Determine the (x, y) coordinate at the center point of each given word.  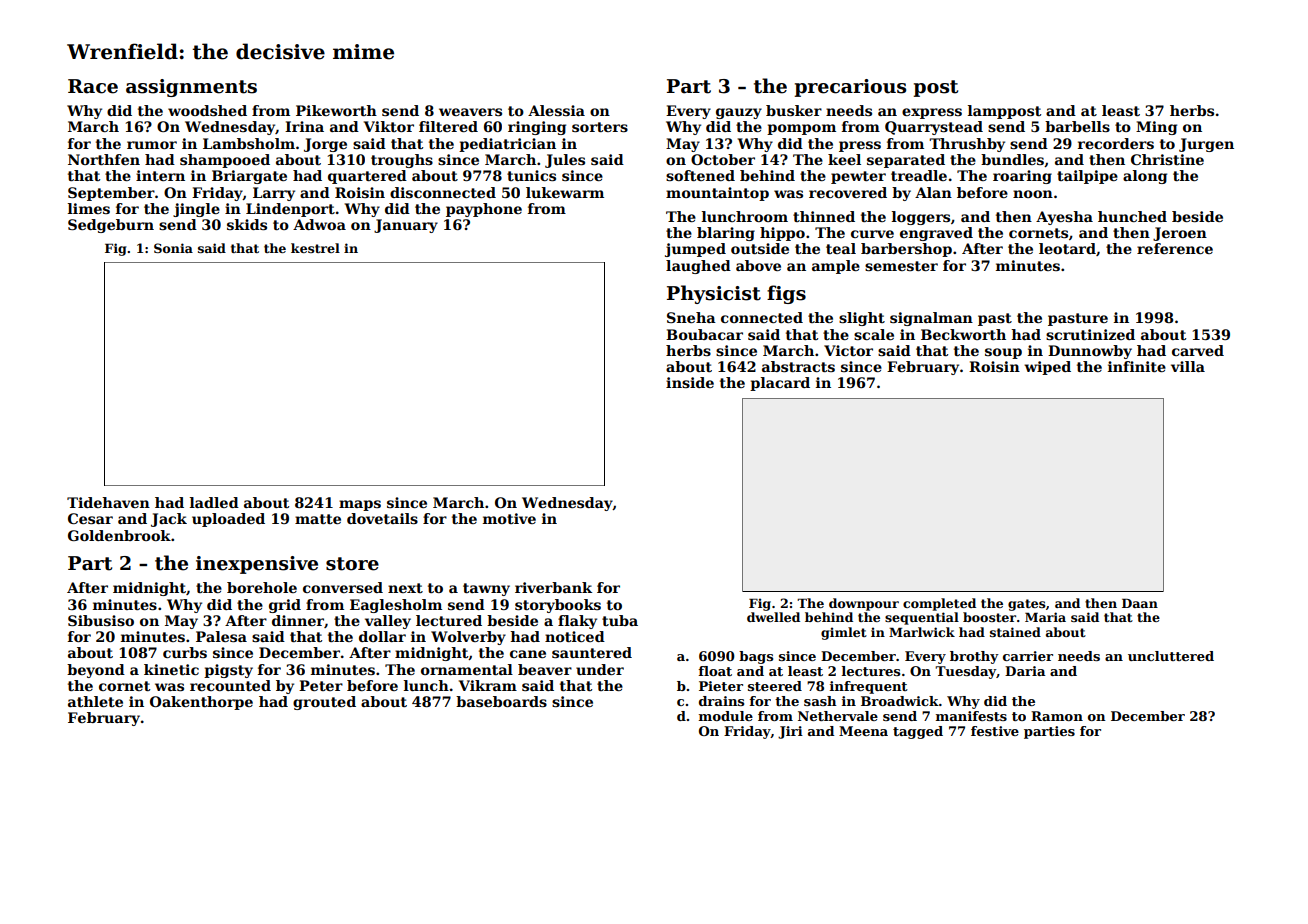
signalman (931, 319)
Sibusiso (101, 620)
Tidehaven (108, 502)
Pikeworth (336, 110)
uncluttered (1171, 656)
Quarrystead (934, 128)
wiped (1047, 368)
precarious (850, 88)
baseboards (501, 701)
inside (690, 382)
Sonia (173, 248)
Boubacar (704, 334)
